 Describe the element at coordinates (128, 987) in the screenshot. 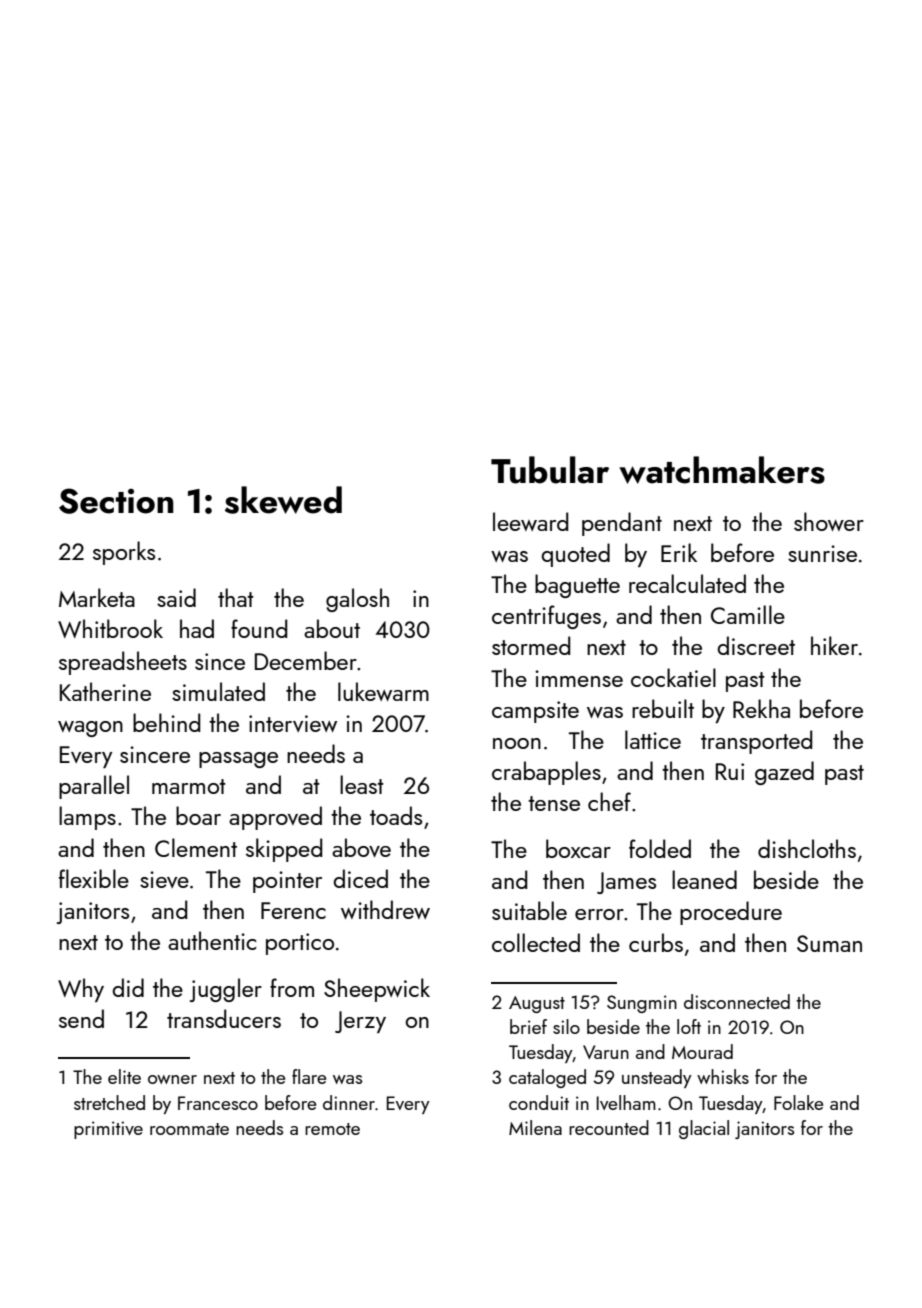

I see `did` at that location.
